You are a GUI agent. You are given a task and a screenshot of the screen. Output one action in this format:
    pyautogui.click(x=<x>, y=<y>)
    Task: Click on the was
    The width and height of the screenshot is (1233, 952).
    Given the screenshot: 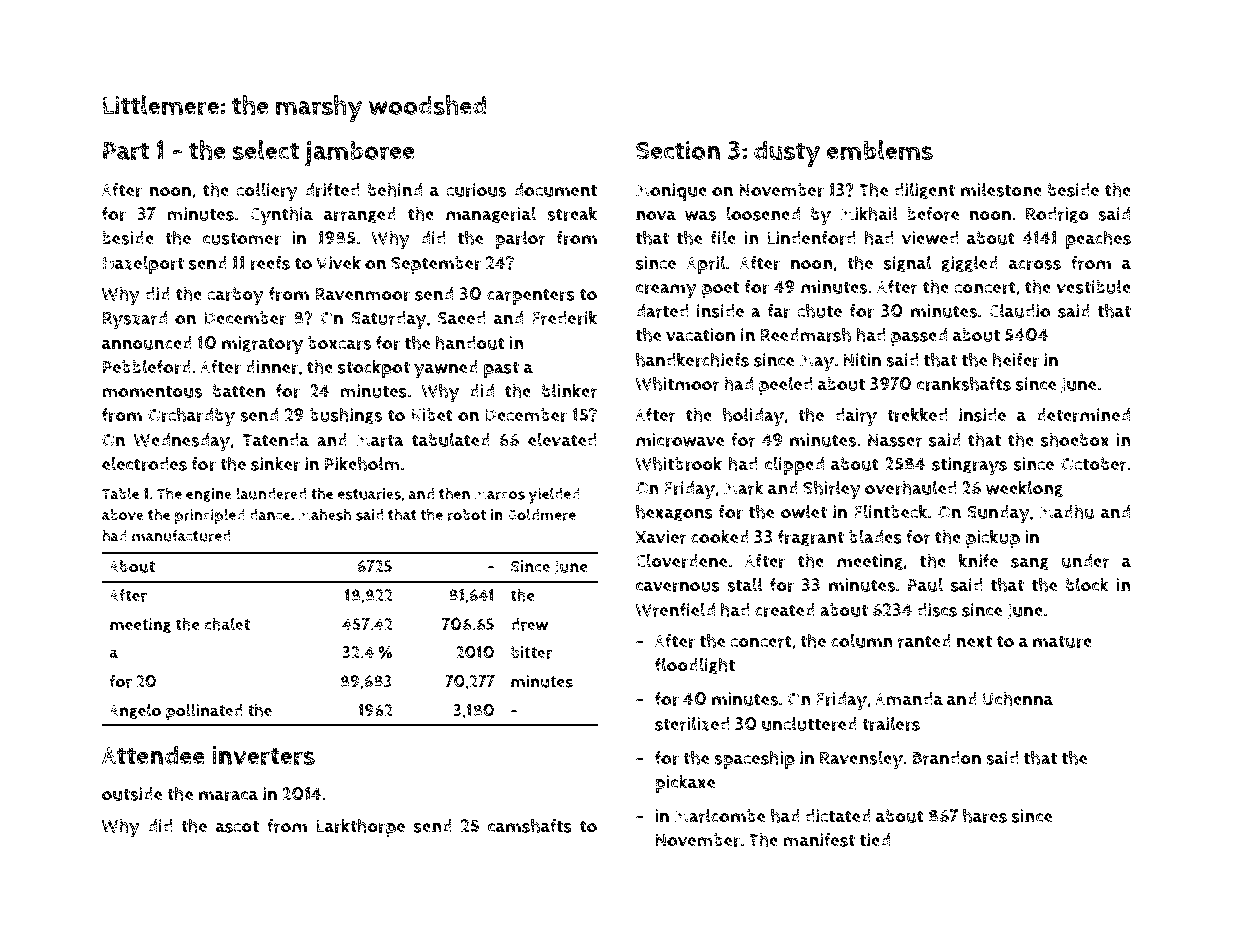 What is the action you would take?
    pyautogui.click(x=701, y=216)
